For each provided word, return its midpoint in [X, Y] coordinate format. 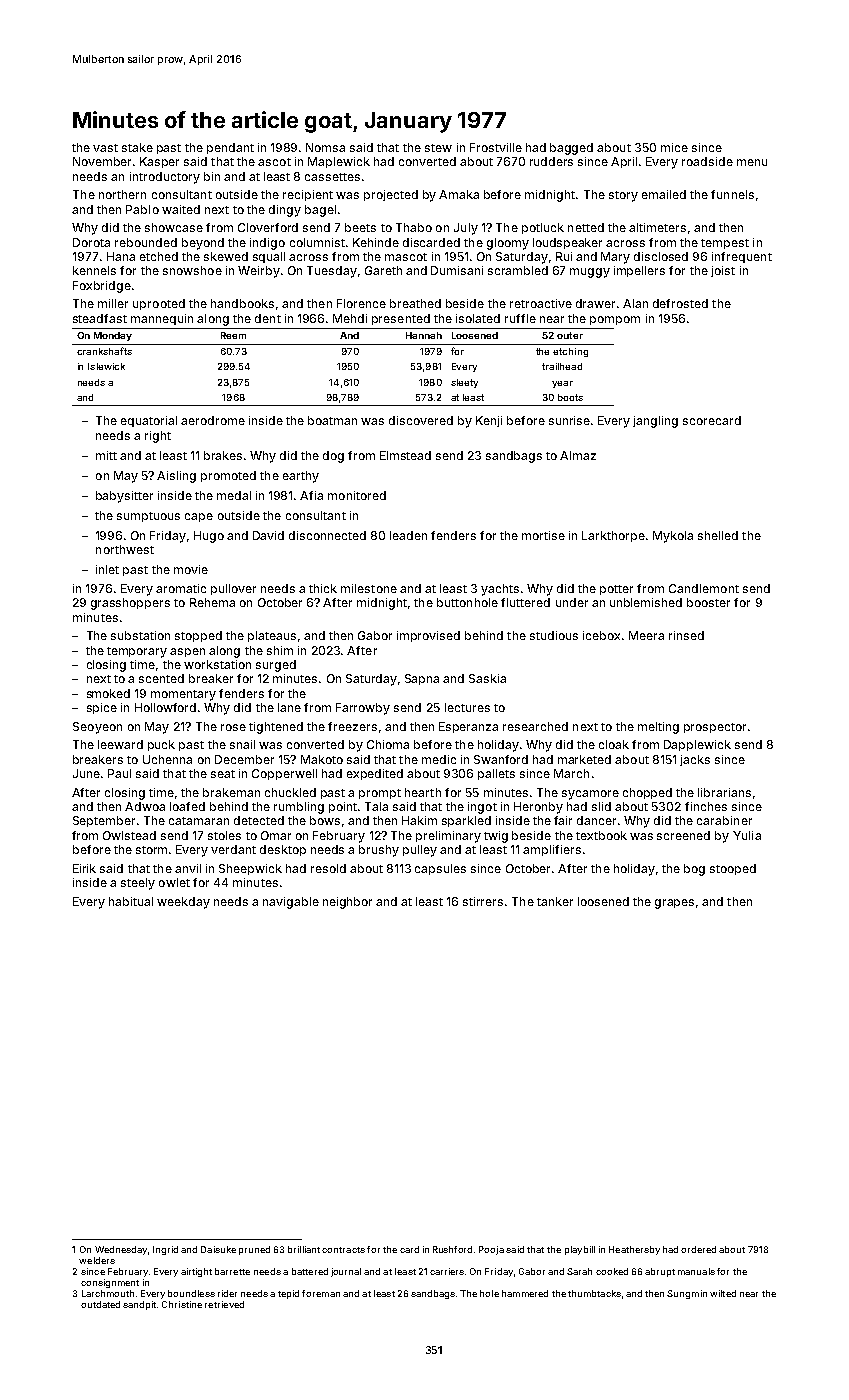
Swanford [501, 759]
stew [438, 148]
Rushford [452, 1249]
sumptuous [148, 517]
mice [674, 147]
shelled [718, 535]
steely [138, 884]
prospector [715, 728]
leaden [408, 535]
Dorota [91, 242]
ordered [698, 1249]
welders [97, 1260]
